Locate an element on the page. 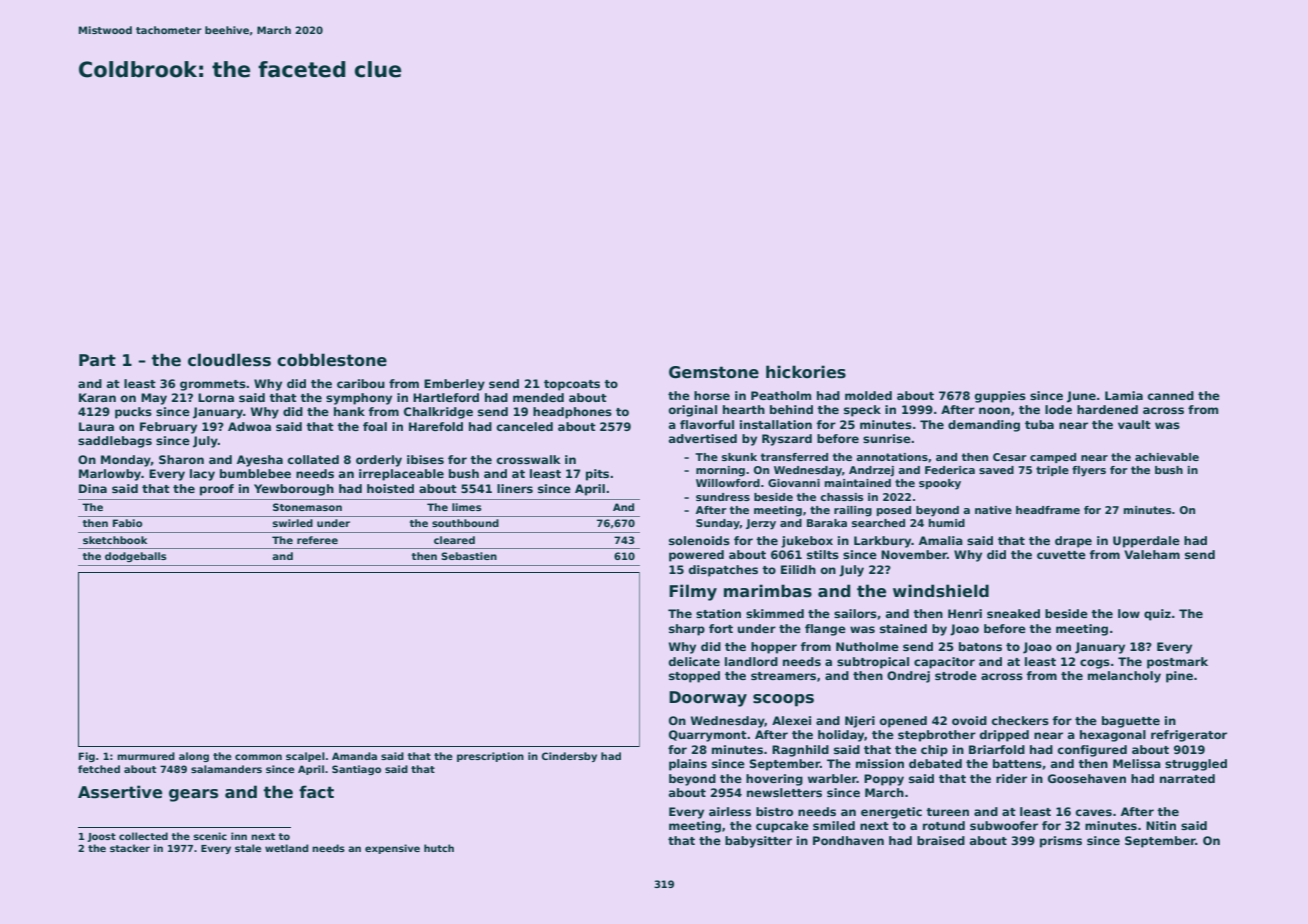  Amanda is located at coordinates (354, 756).
